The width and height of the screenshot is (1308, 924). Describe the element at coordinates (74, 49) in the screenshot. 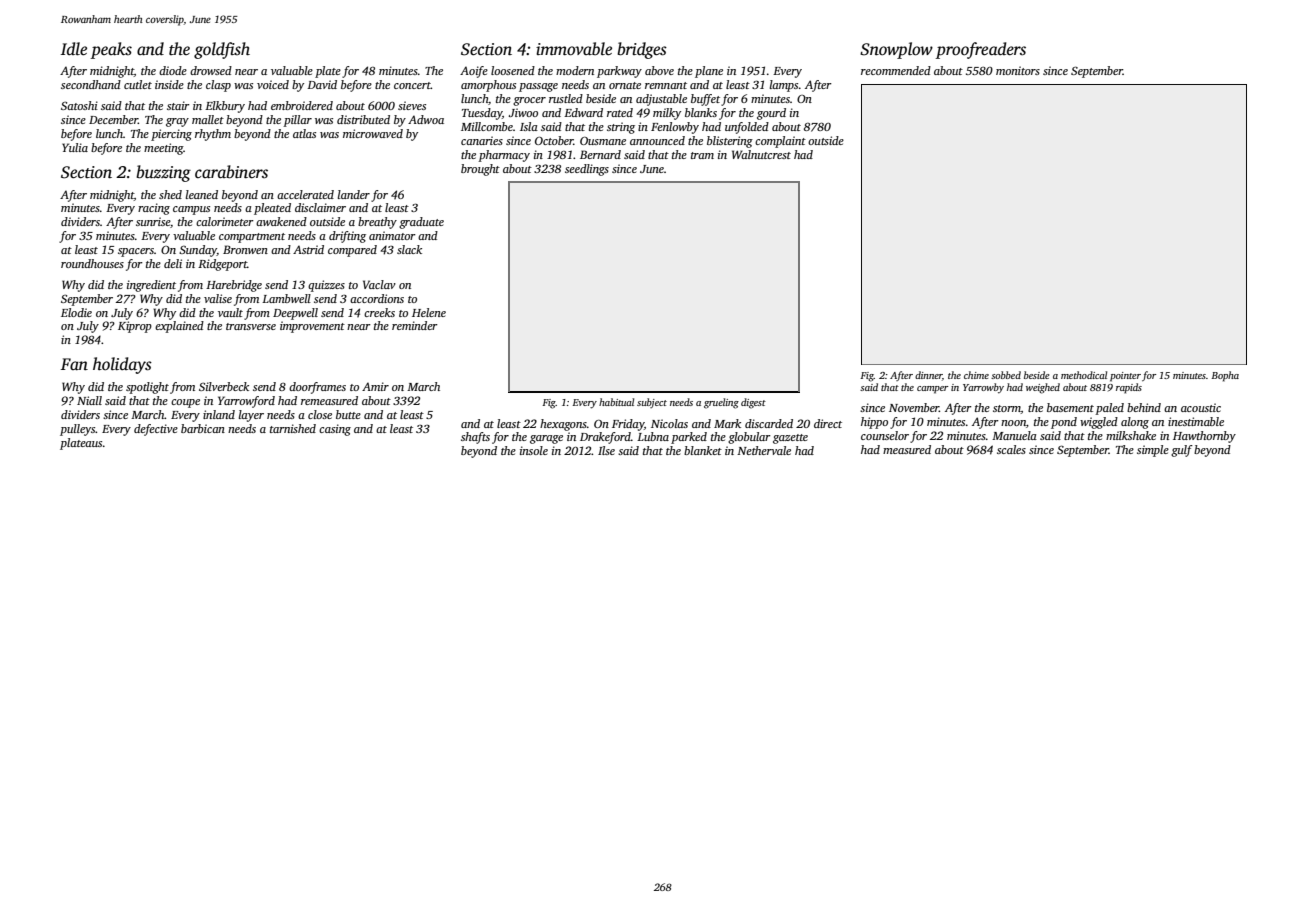

I see `Idle` at that location.
